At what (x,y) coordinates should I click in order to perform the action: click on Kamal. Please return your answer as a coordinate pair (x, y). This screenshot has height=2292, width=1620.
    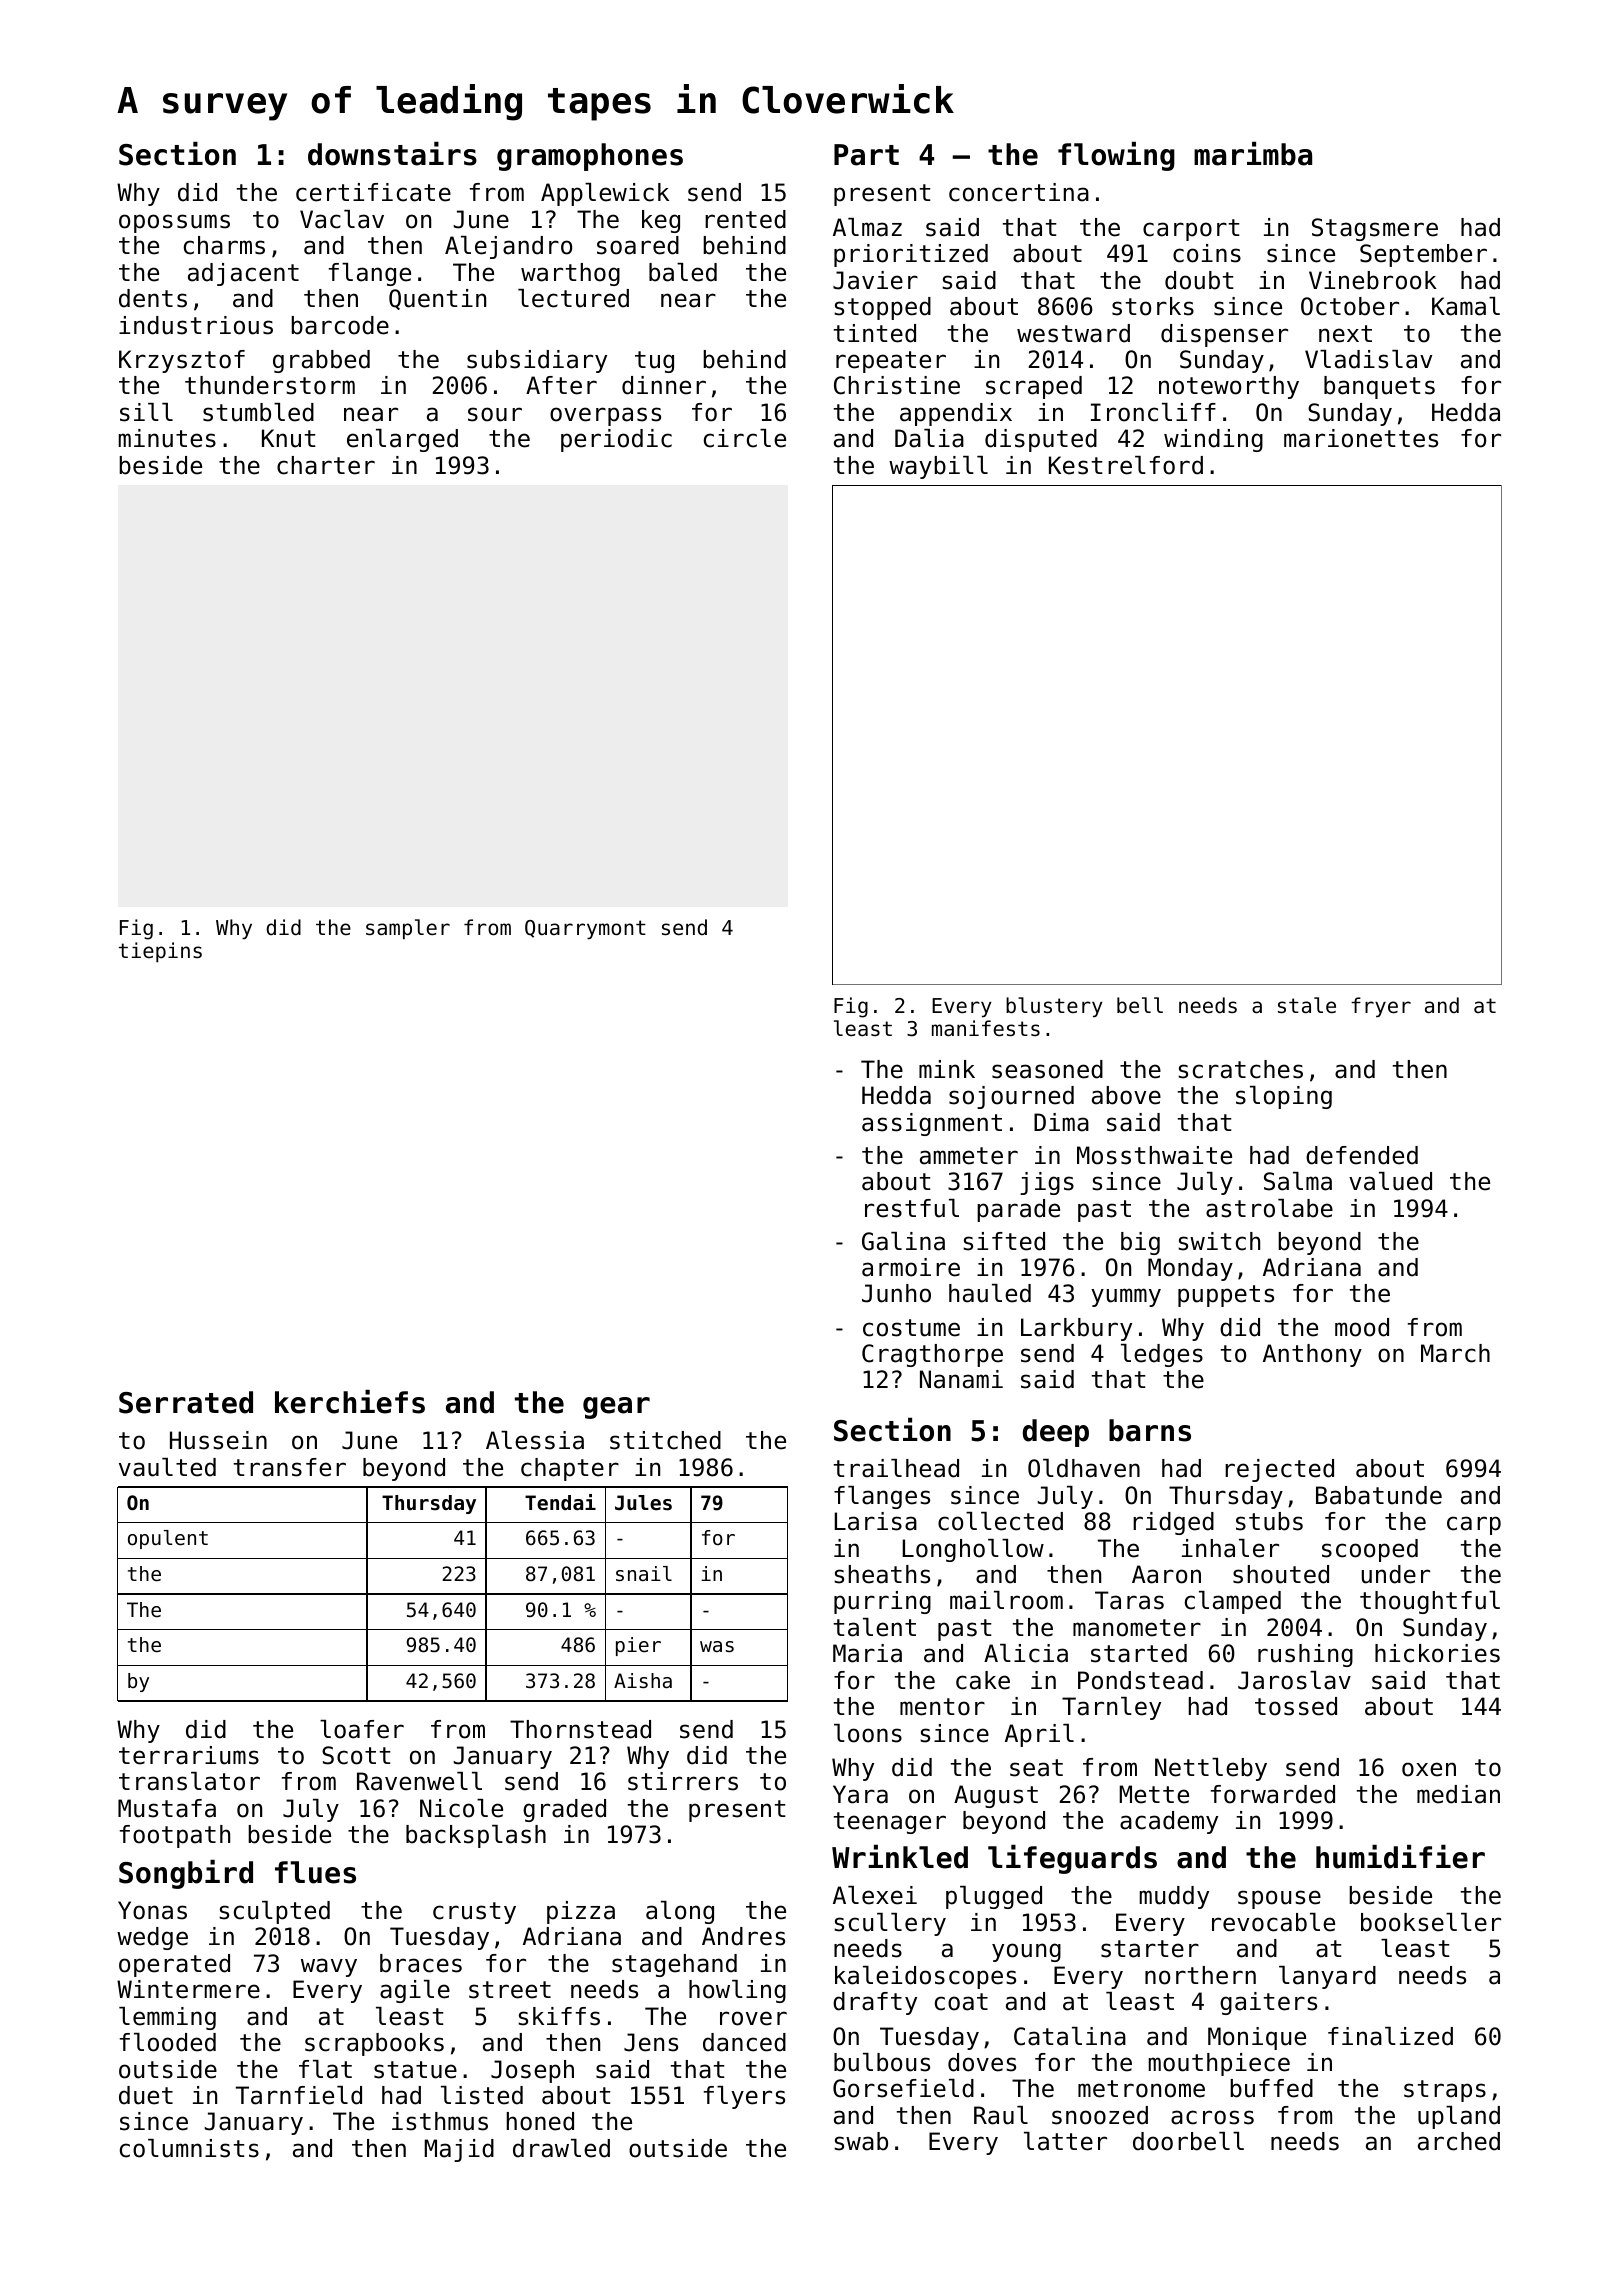
    Looking at the image, I should click on (1466, 306).
